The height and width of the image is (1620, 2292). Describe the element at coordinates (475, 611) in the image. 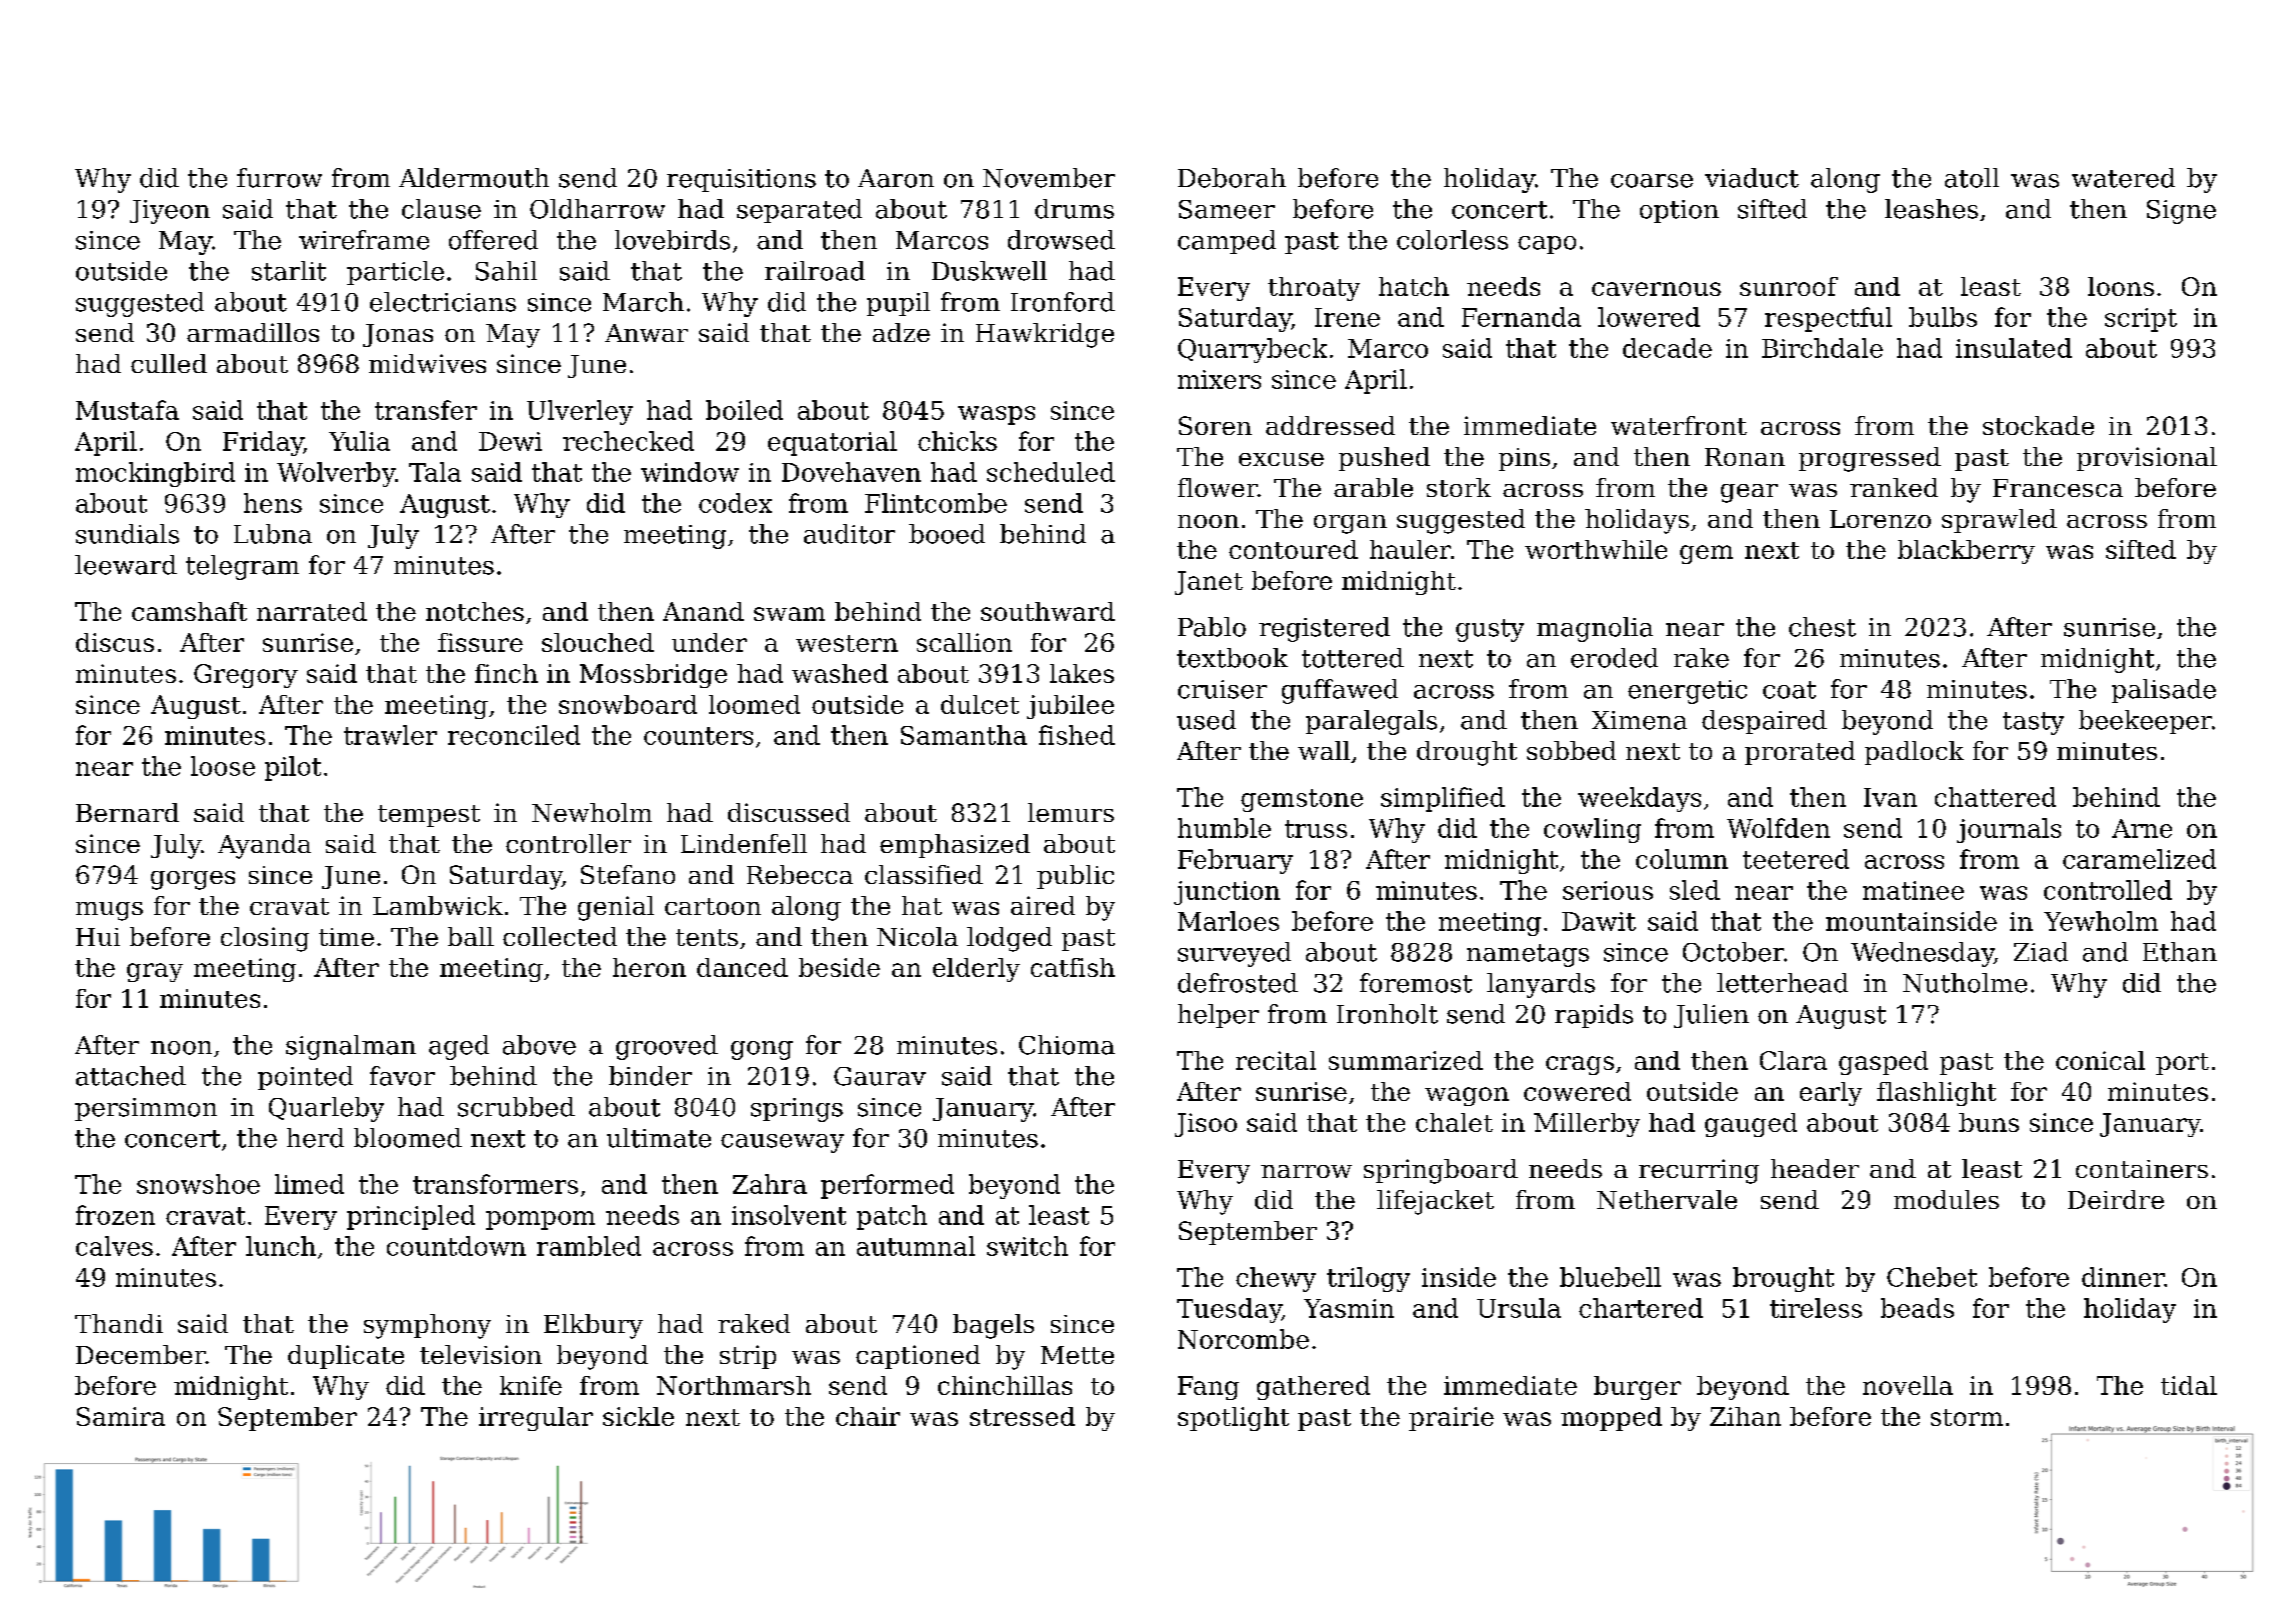

I see `notches` at that location.
